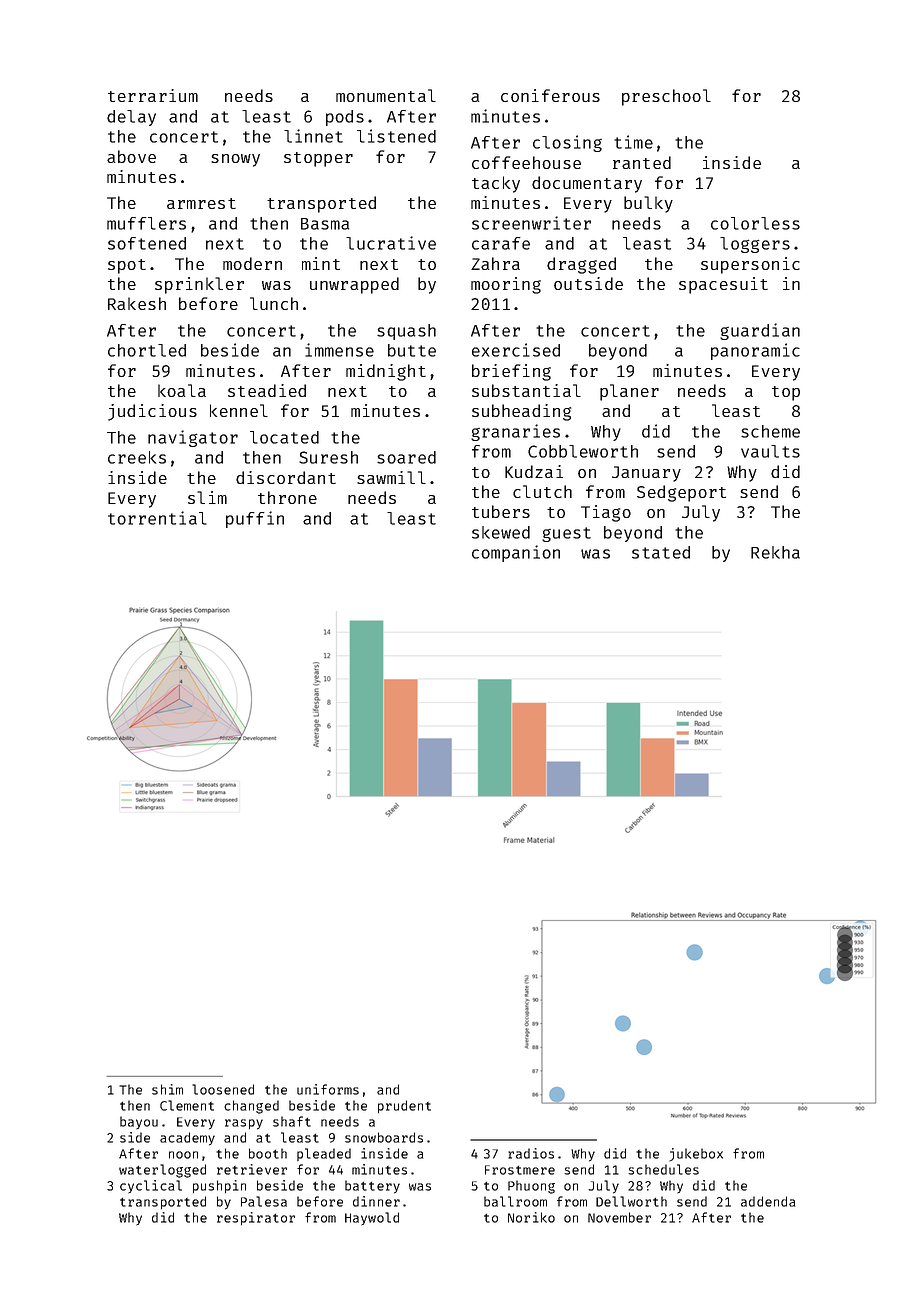  Describe the element at coordinates (404, 1106) in the page. I see `prudent` at that location.
